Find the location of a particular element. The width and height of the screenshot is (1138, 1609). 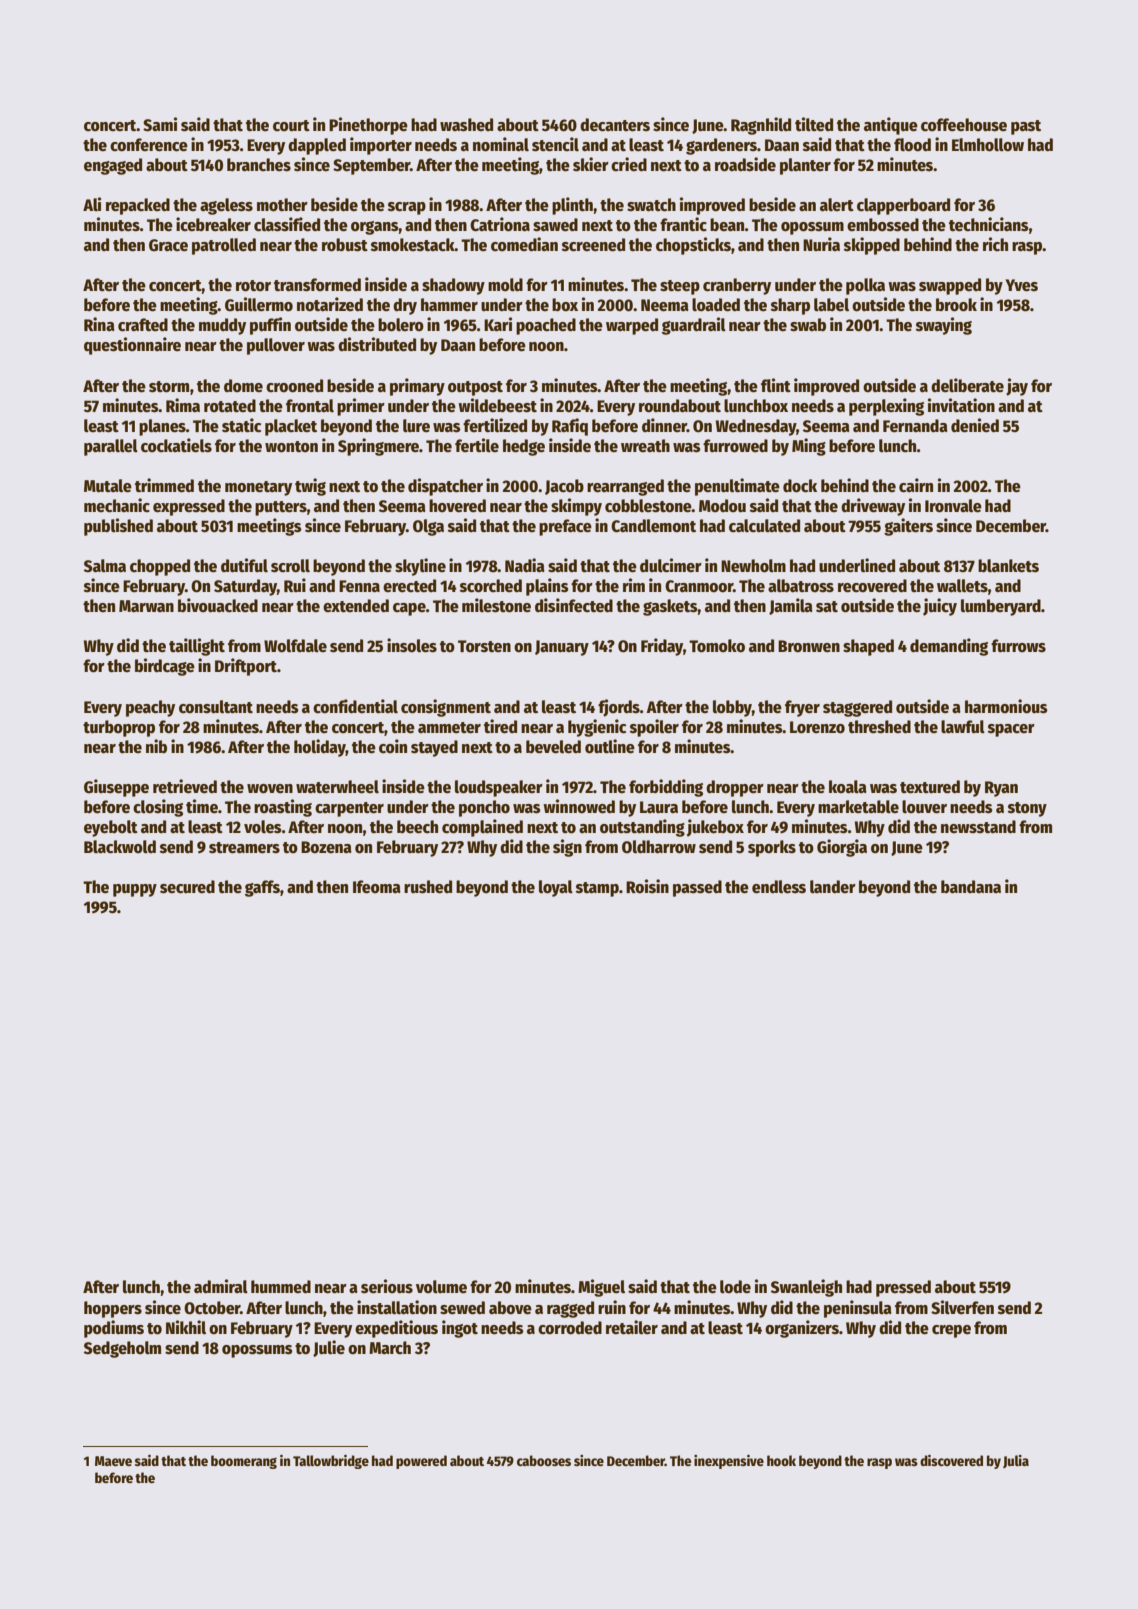

hummed is located at coordinates (281, 1287).
